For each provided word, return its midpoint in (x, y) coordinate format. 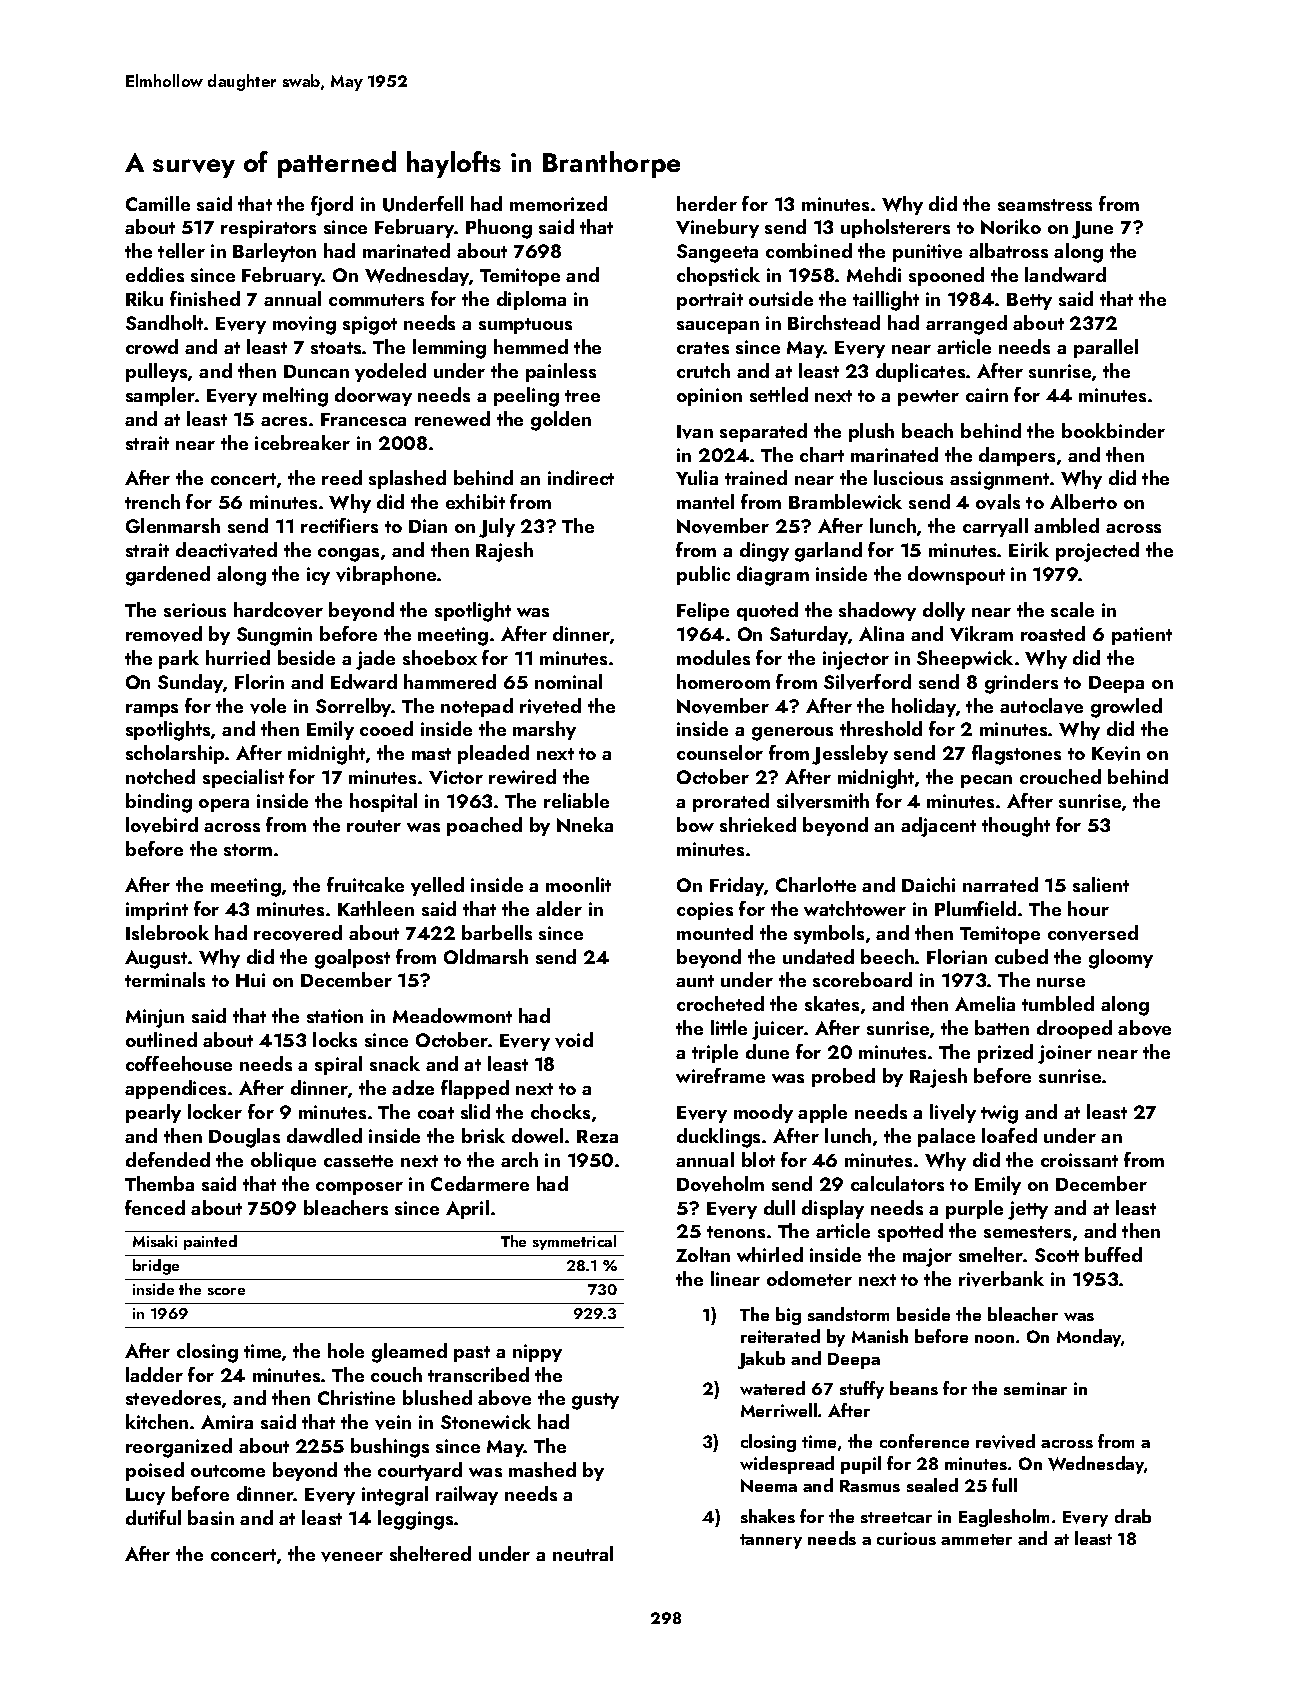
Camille (158, 203)
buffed (1113, 1254)
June (1092, 230)
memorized (558, 203)
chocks (560, 1111)
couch (396, 1374)
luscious (908, 477)
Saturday (809, 635)
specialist (243, 778)
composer (359, 1188)
